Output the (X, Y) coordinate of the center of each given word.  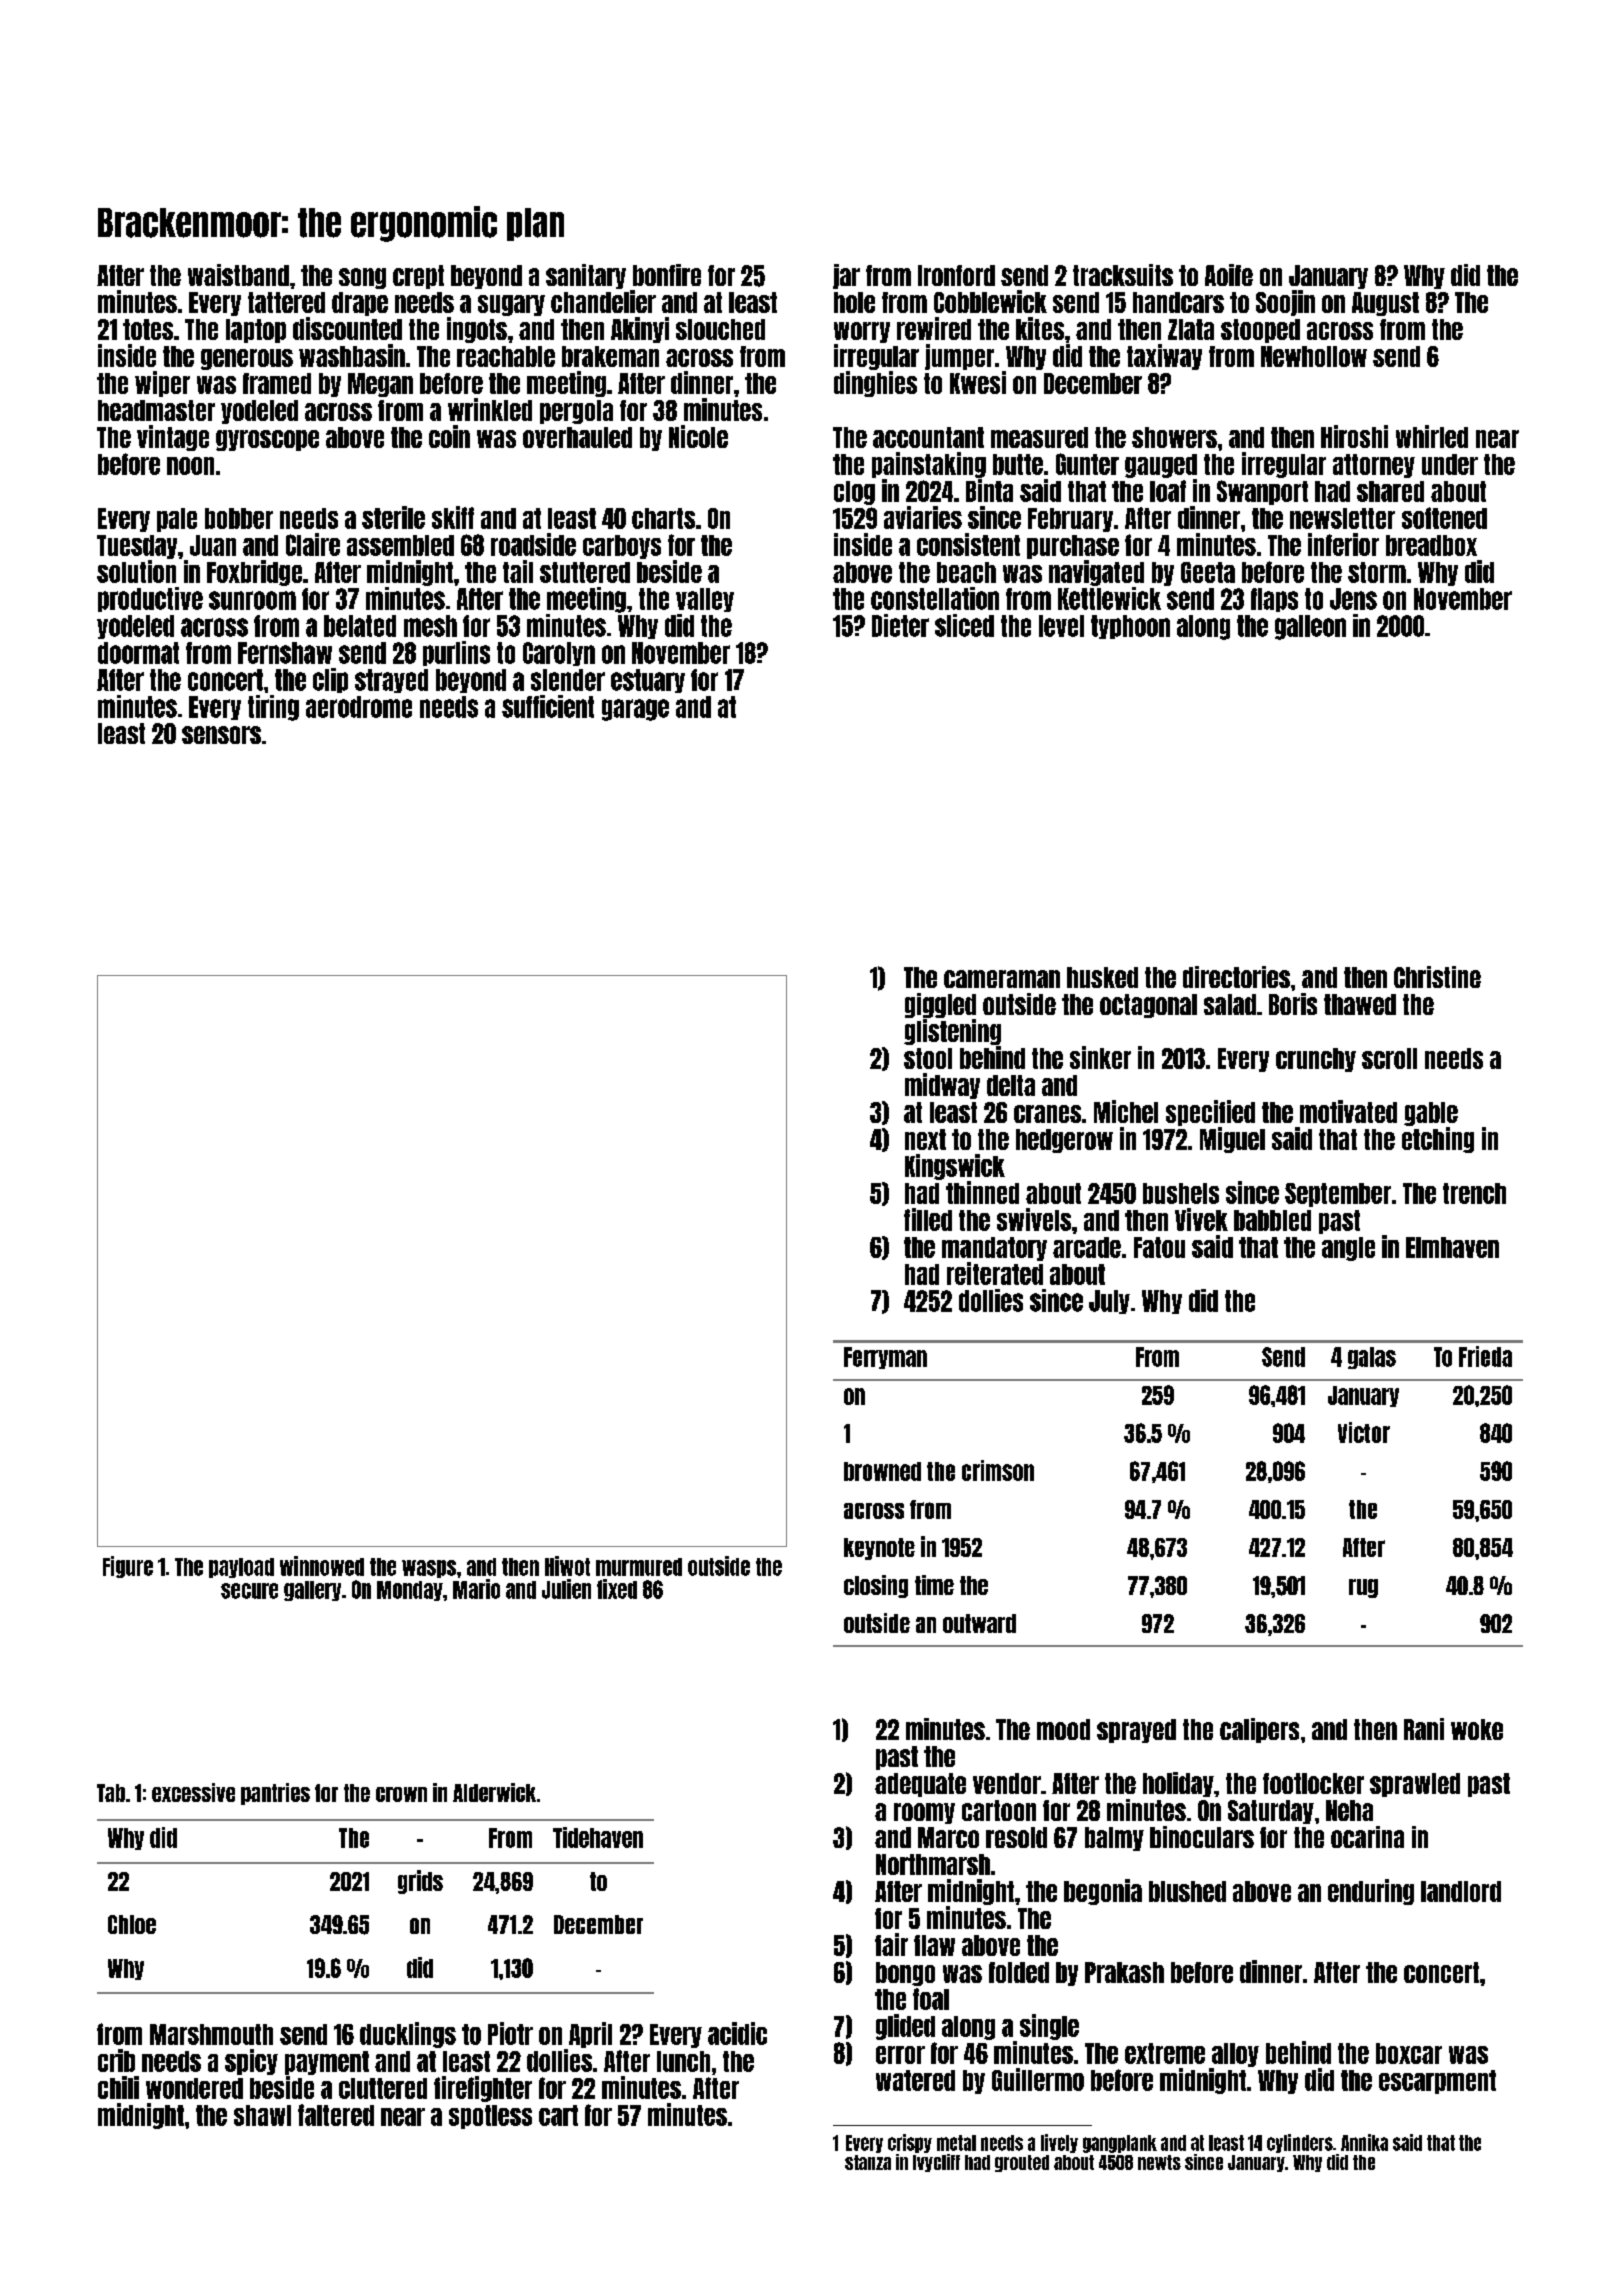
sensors (221, 735)
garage (635, 710)
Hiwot (567, 1566)
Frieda (1485, 1356)
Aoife (1229, 275)
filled (928, 1219)
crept (418, 277)
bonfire (667, 275)
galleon (1310, 627)
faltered (336, 2115)
